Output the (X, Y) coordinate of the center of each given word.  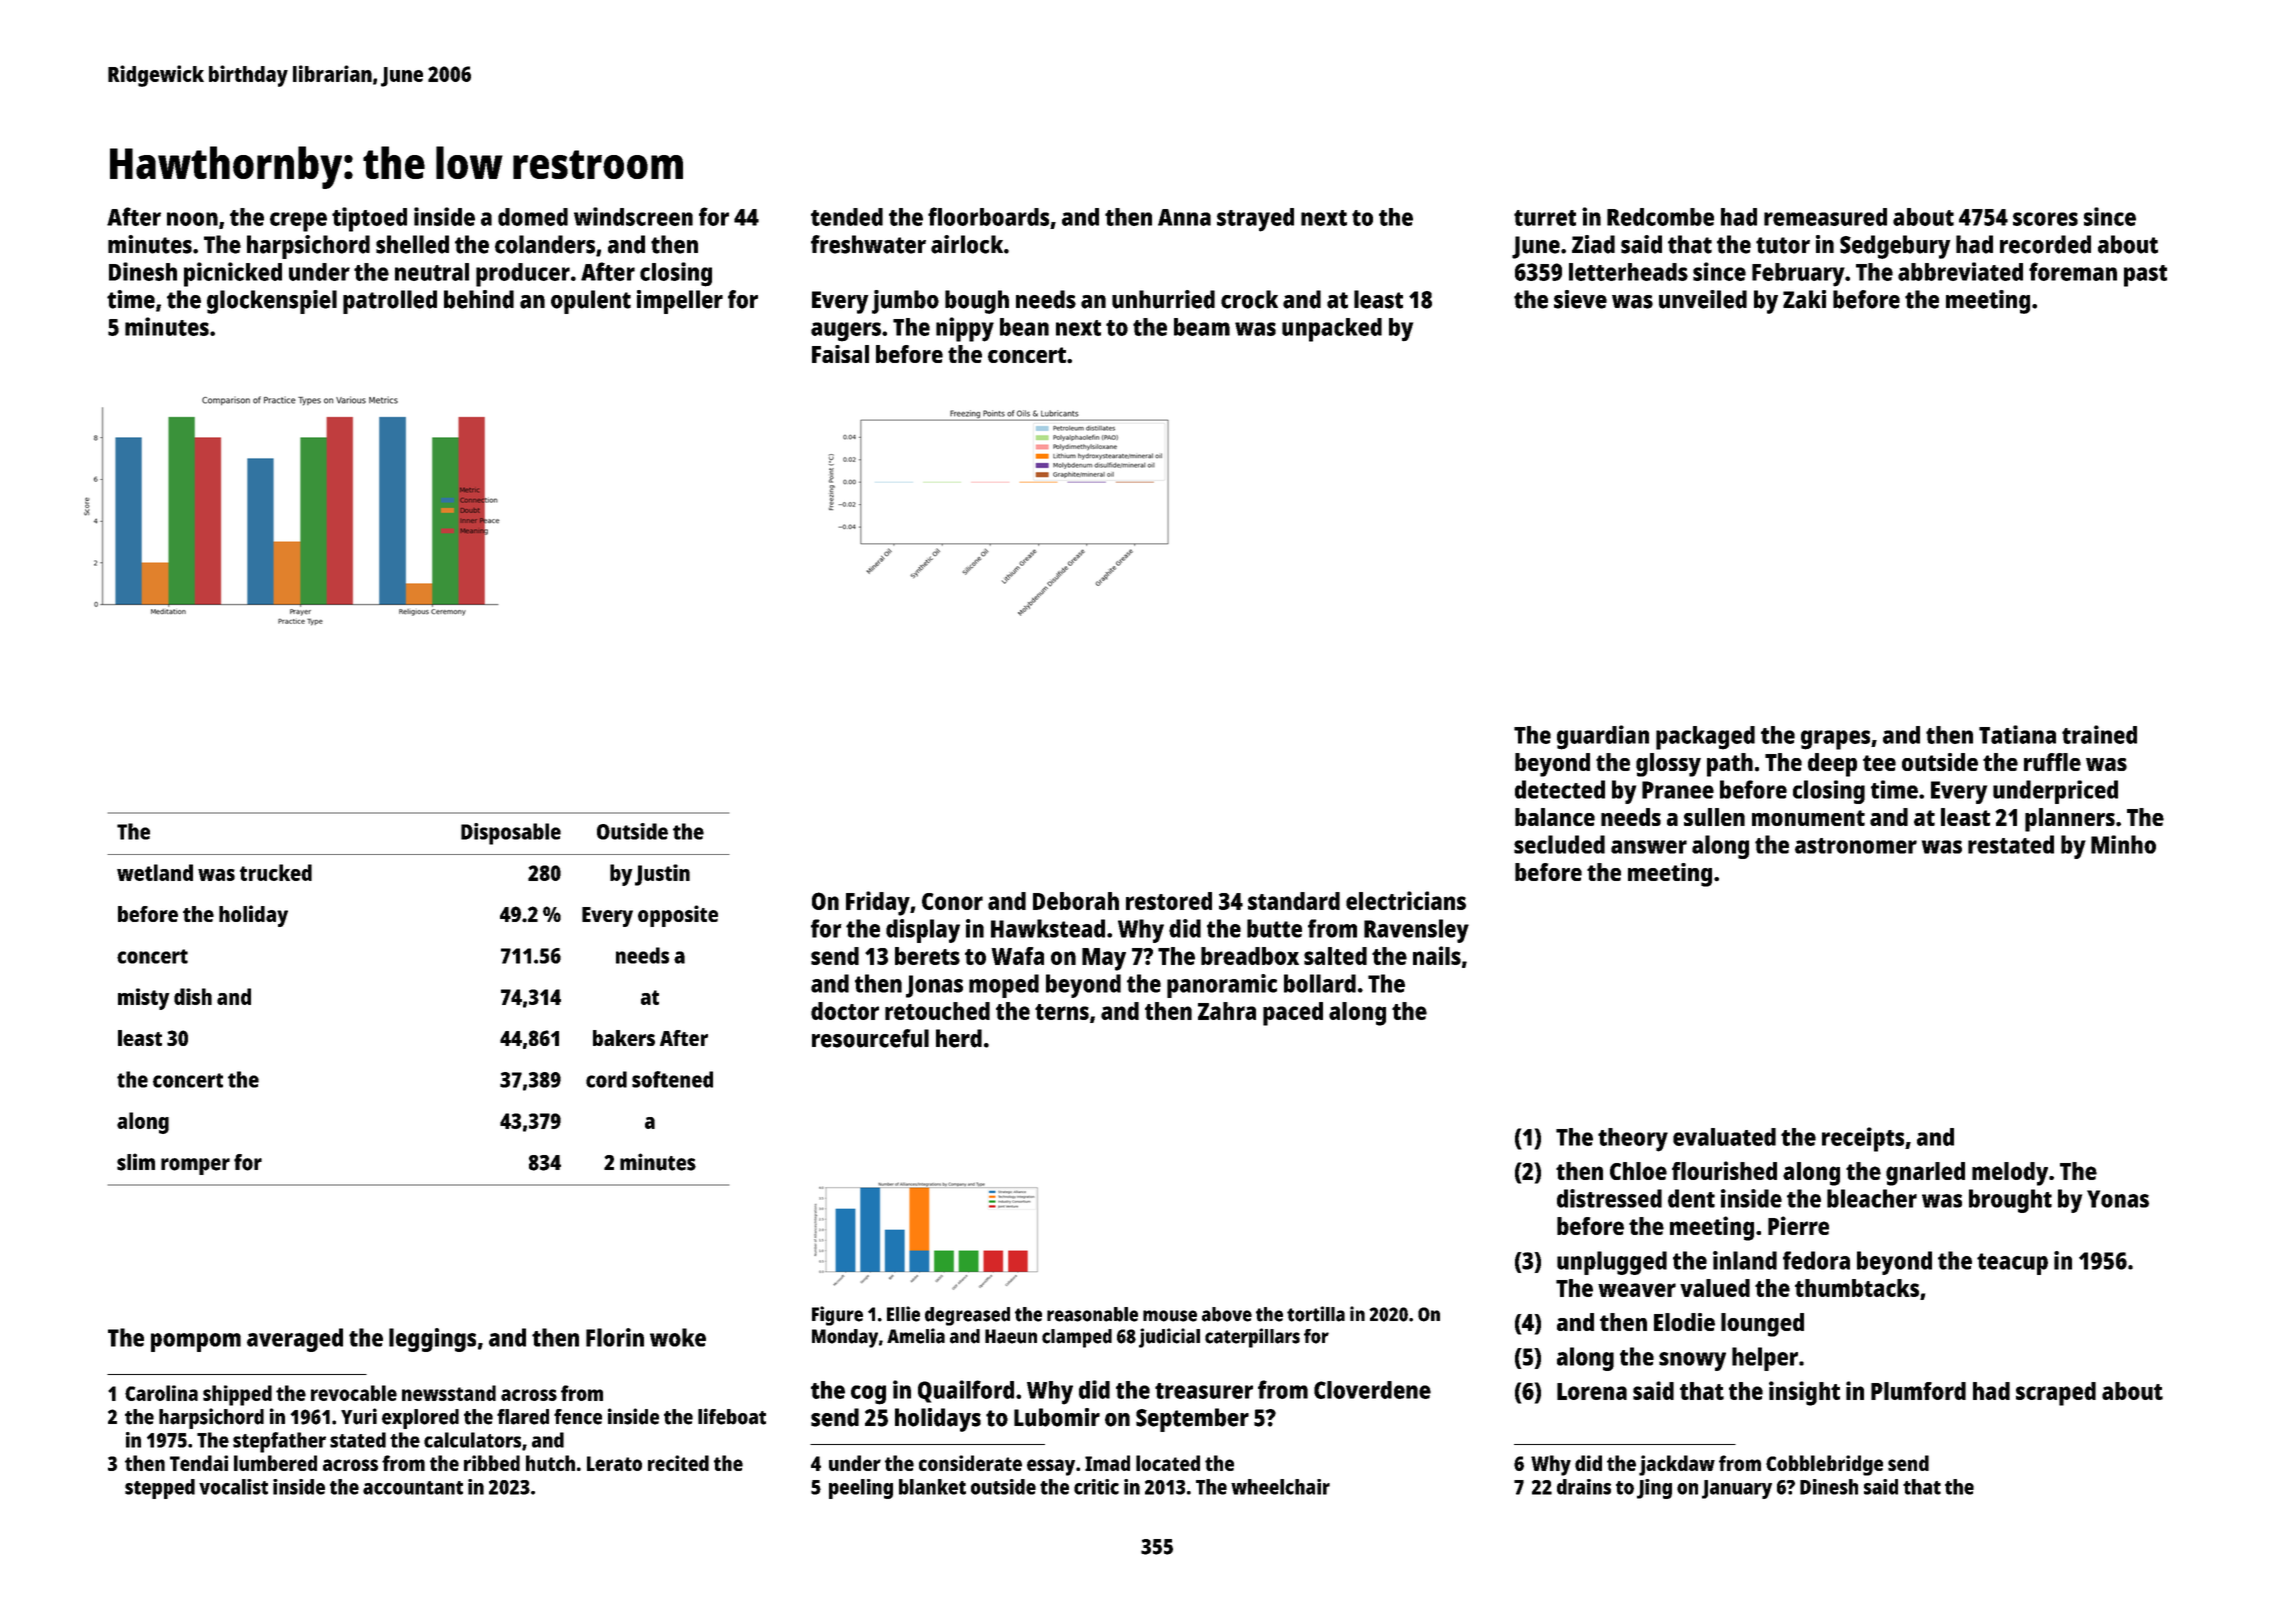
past (2145, 276)
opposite (678, 916)
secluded (1559, 844)
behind (479, 299)
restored (1169, 901)
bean (1024, 327)
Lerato (614, 1463)
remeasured (1825, 217)
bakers (624, 1038)
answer (1649, 847)
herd (959, 1038)
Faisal (840, 354)
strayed (1255, 220)
